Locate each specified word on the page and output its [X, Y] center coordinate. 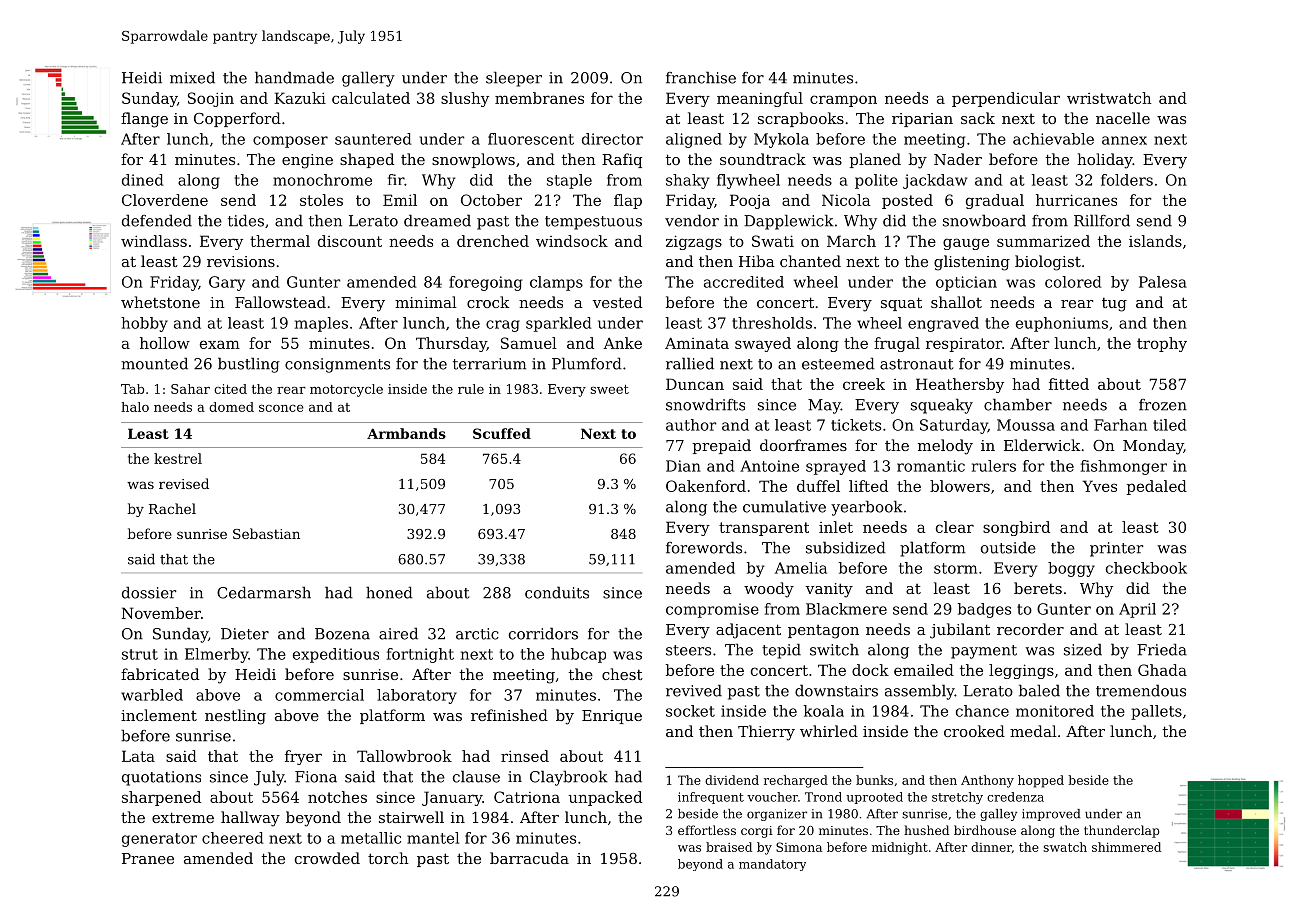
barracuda [529, 858]
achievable [1053, 139]
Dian [683, 466]
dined [143, 180]
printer [1116, 549]
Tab [132, 389]
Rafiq [622, 160]
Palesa [1163, 282]
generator [159, 840]
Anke [622, 343]
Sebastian [266, 533]
